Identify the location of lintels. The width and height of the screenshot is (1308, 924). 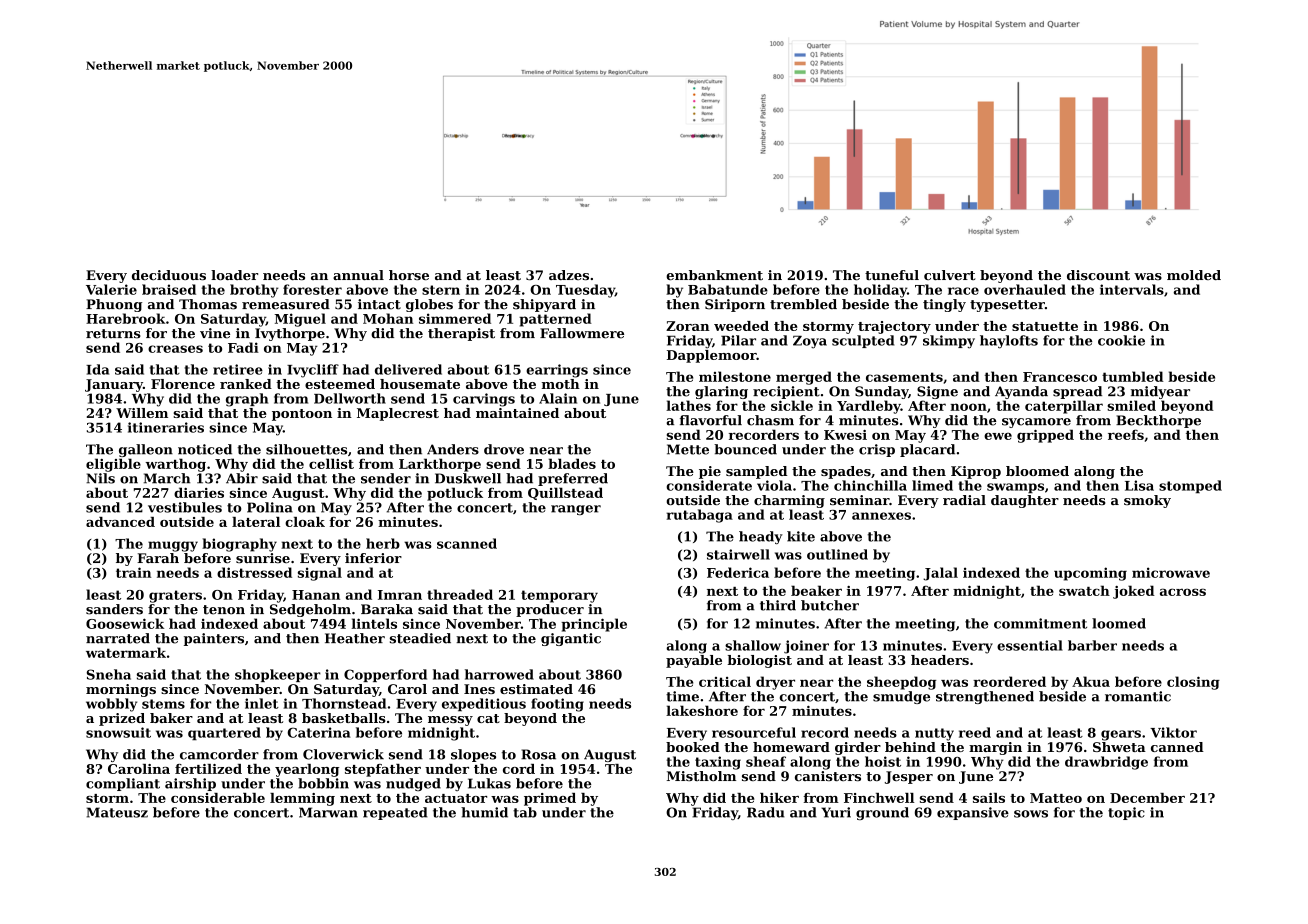
(374, 623).
